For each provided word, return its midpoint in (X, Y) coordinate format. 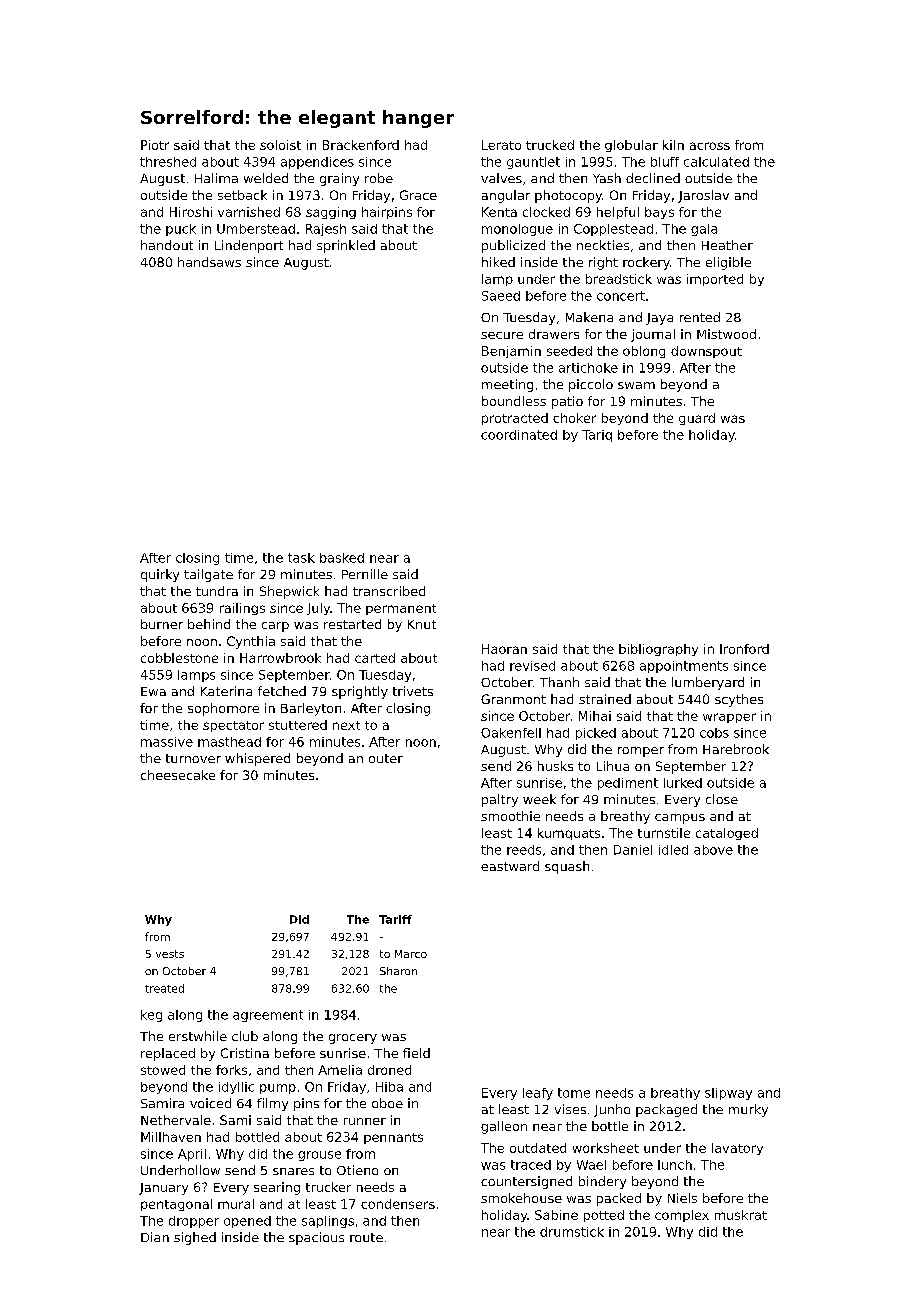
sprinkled (346, 246)
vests (170, 954)
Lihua (613, 766)
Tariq (597, 436)
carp (275, 627)
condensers (398, 1204)
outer (386, 758)
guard (697, 419)
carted (375, 658)
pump (278, 1089)
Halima (216, 178)
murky (748, 1110)
